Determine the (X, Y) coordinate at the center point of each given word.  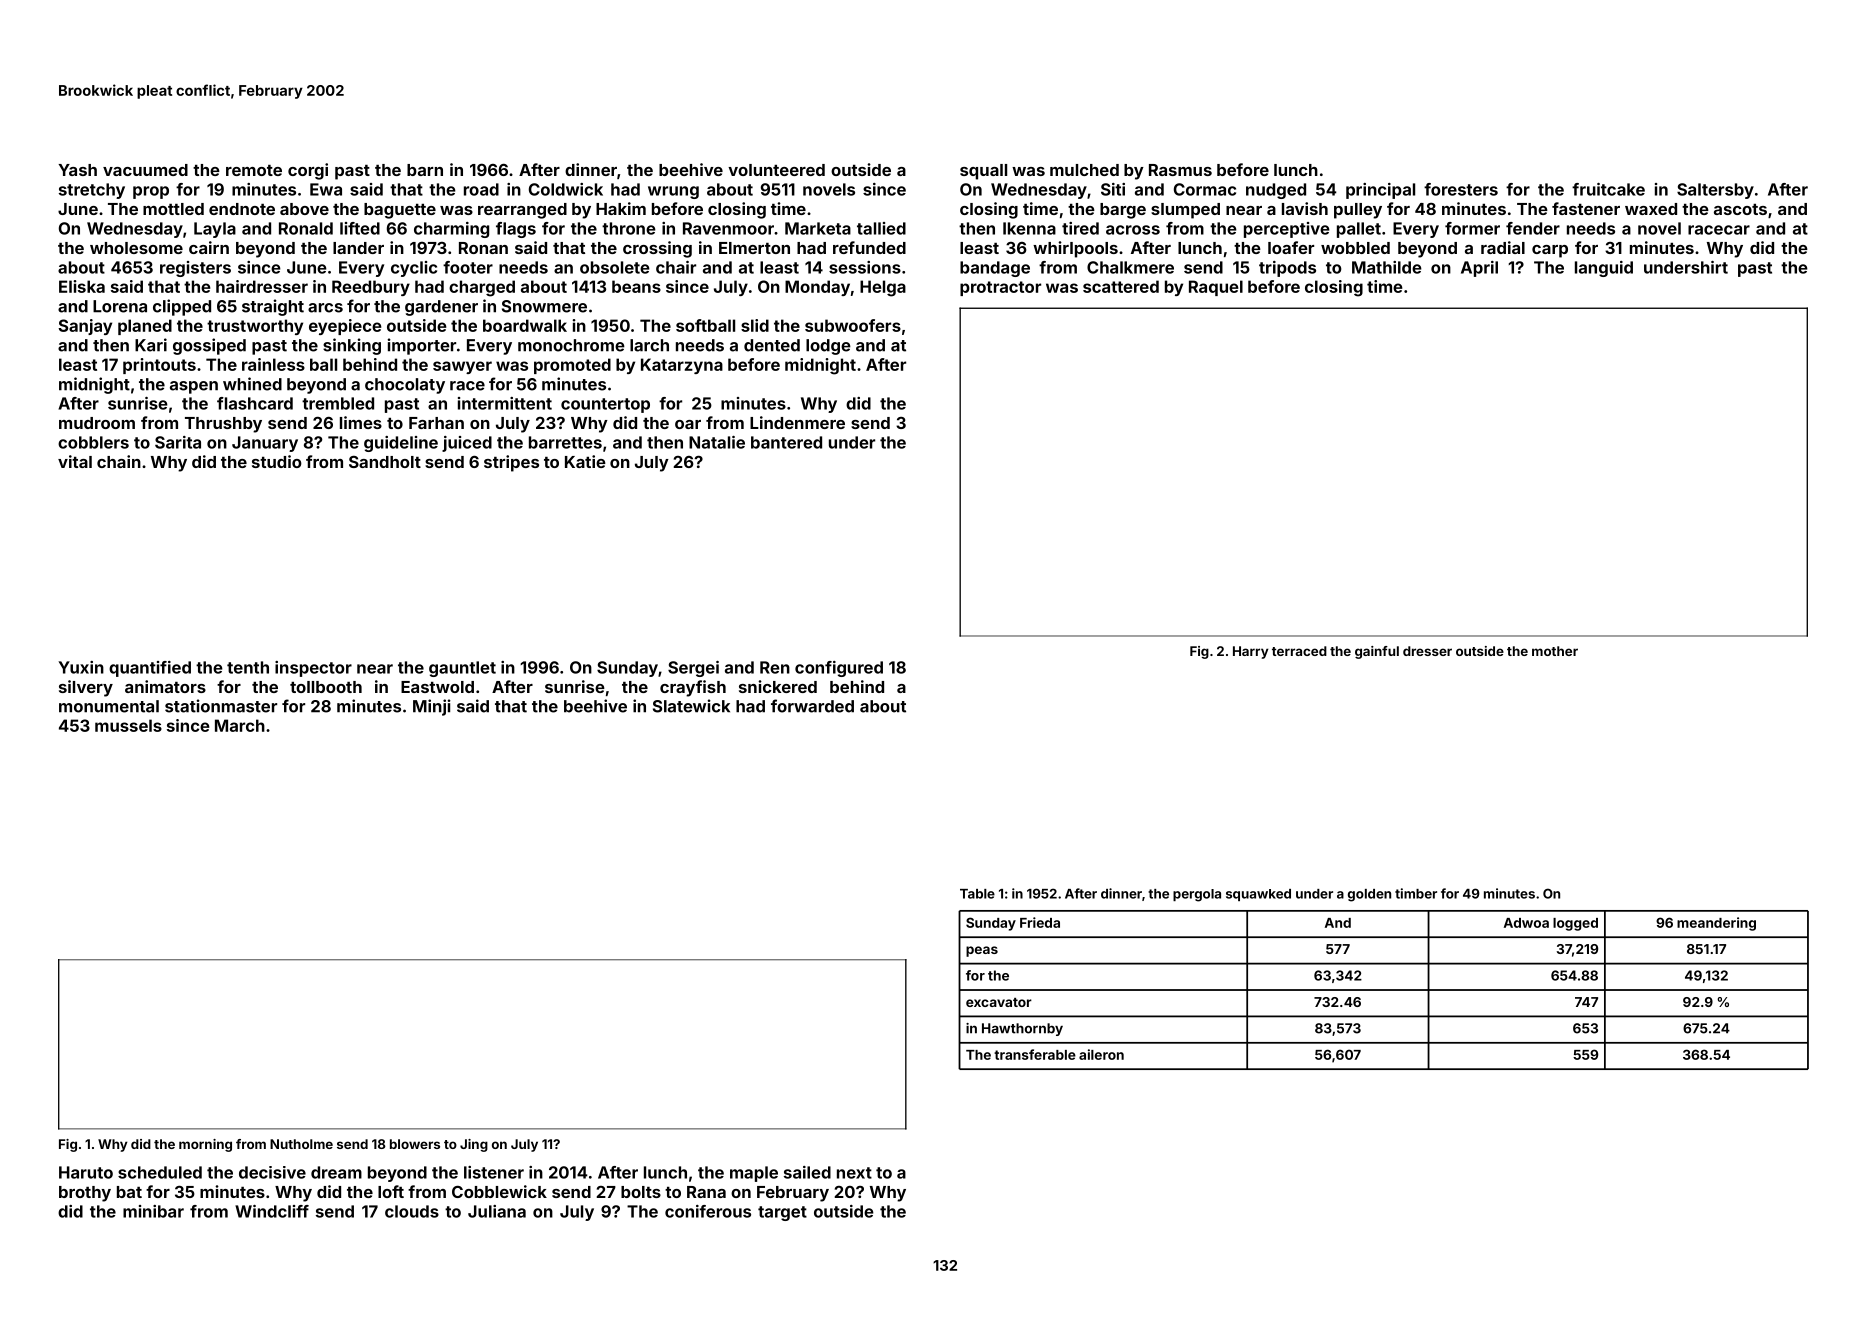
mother (1555, 651)
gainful (1377, 652)
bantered (786, 442)
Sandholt (385, 462)
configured (839, 669)
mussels (128, 725)
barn (425, 170)
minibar (153, 1211)
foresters (1461, 189)
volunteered (776, 170)
